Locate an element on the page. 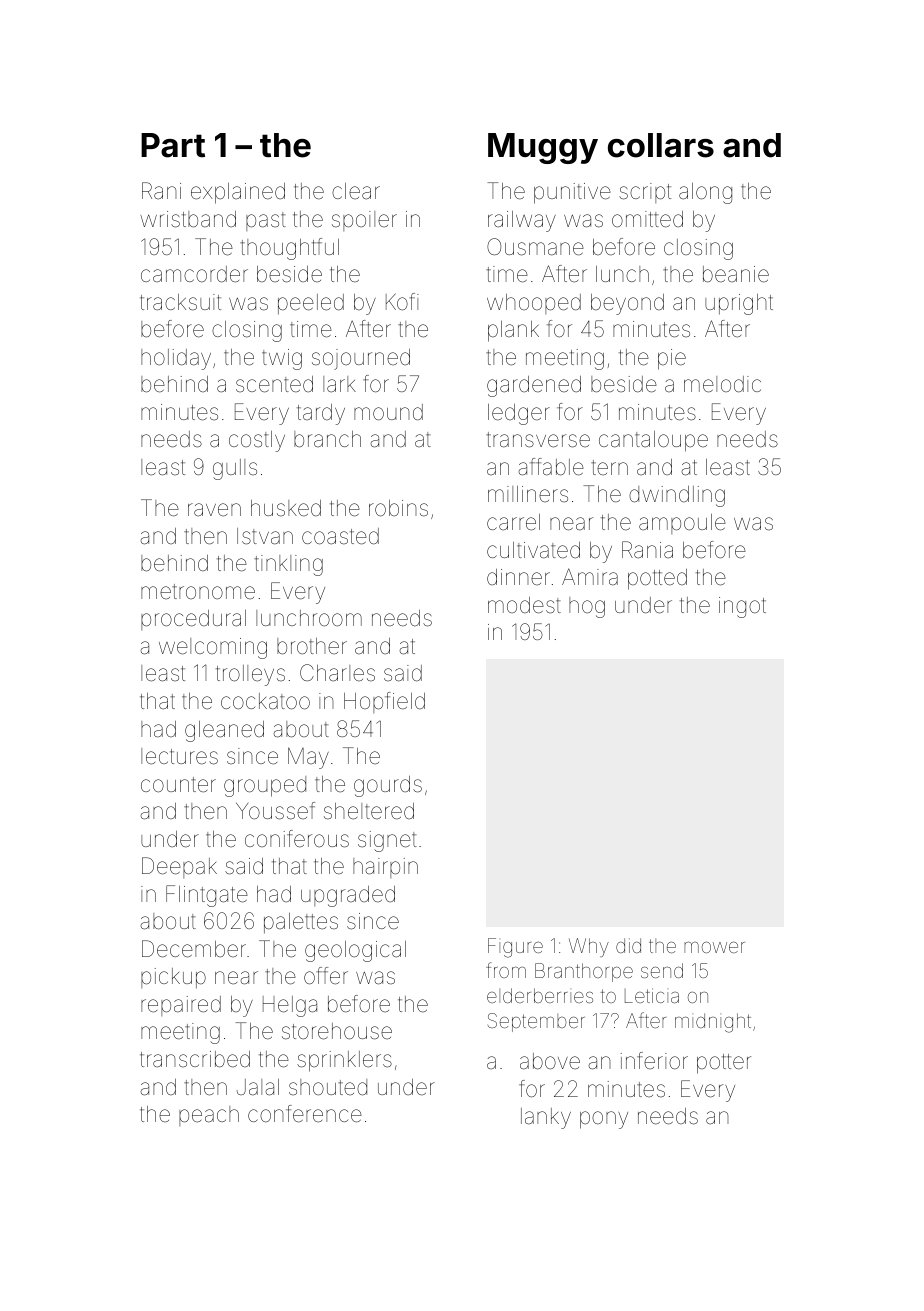 This image has width=924, height=1311. collars is located at coordinates (661, 145).
